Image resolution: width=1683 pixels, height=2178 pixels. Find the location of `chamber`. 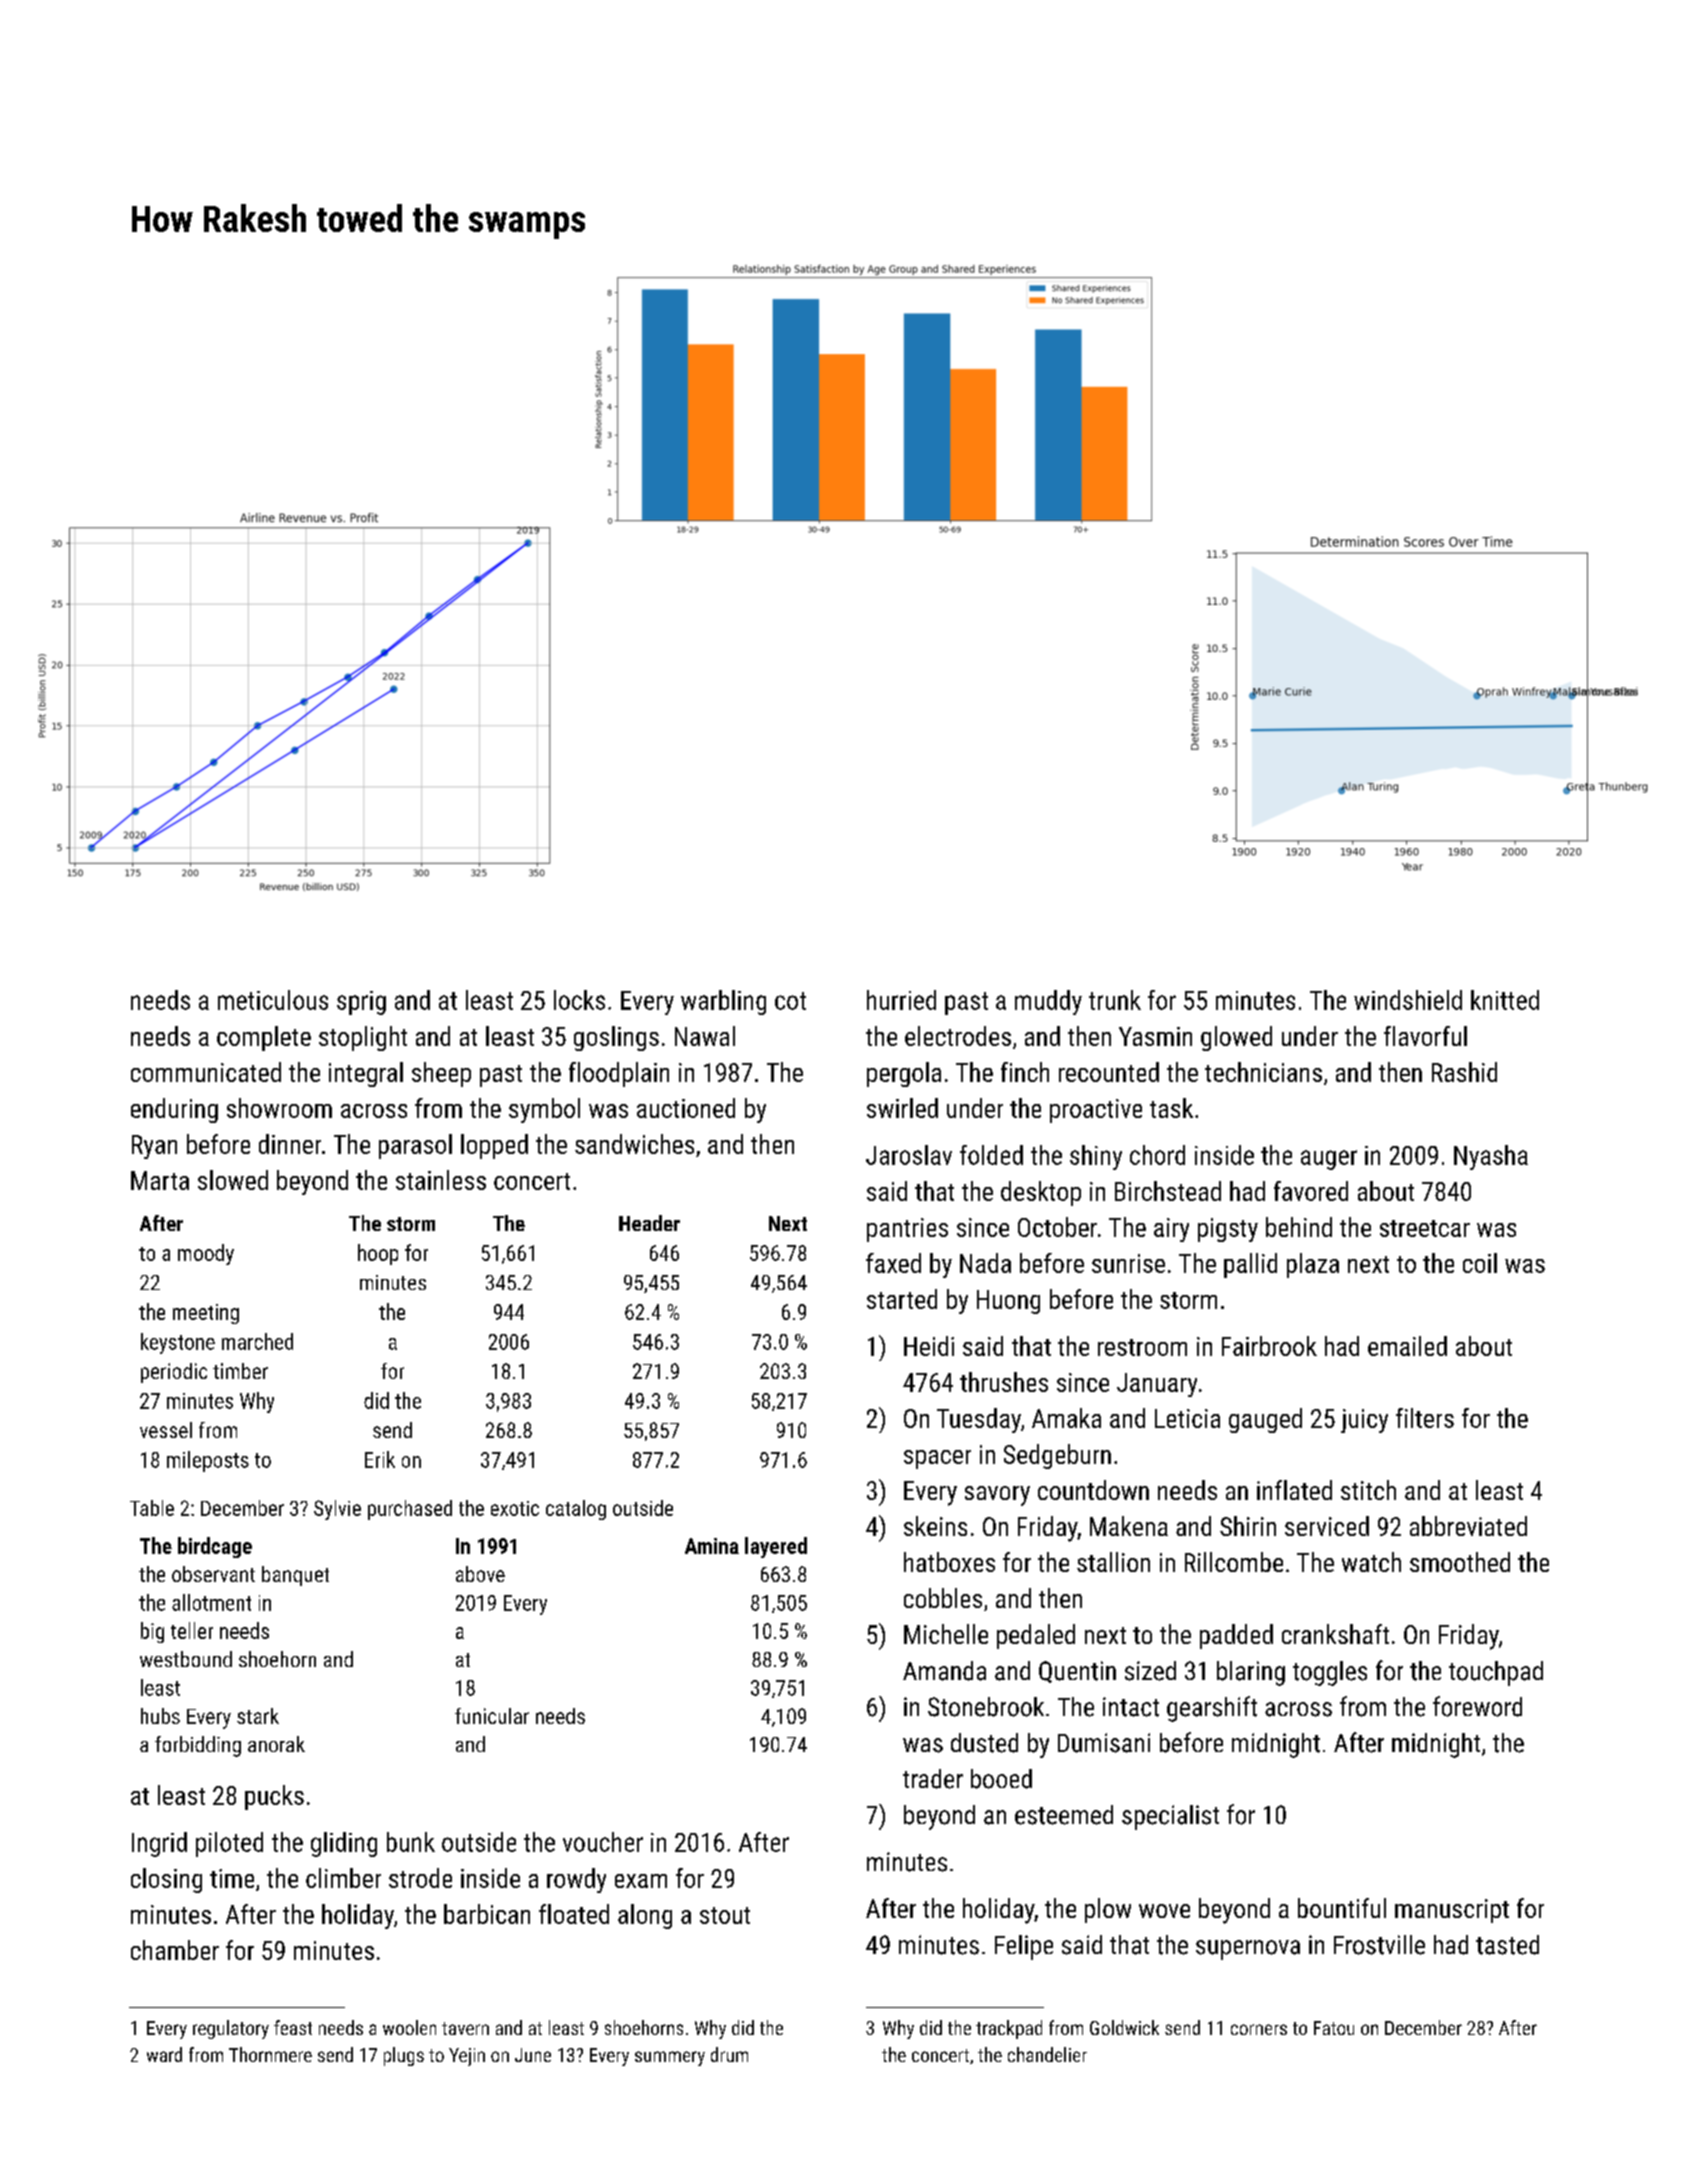

chamber is located at coordinates (175, 1950).
